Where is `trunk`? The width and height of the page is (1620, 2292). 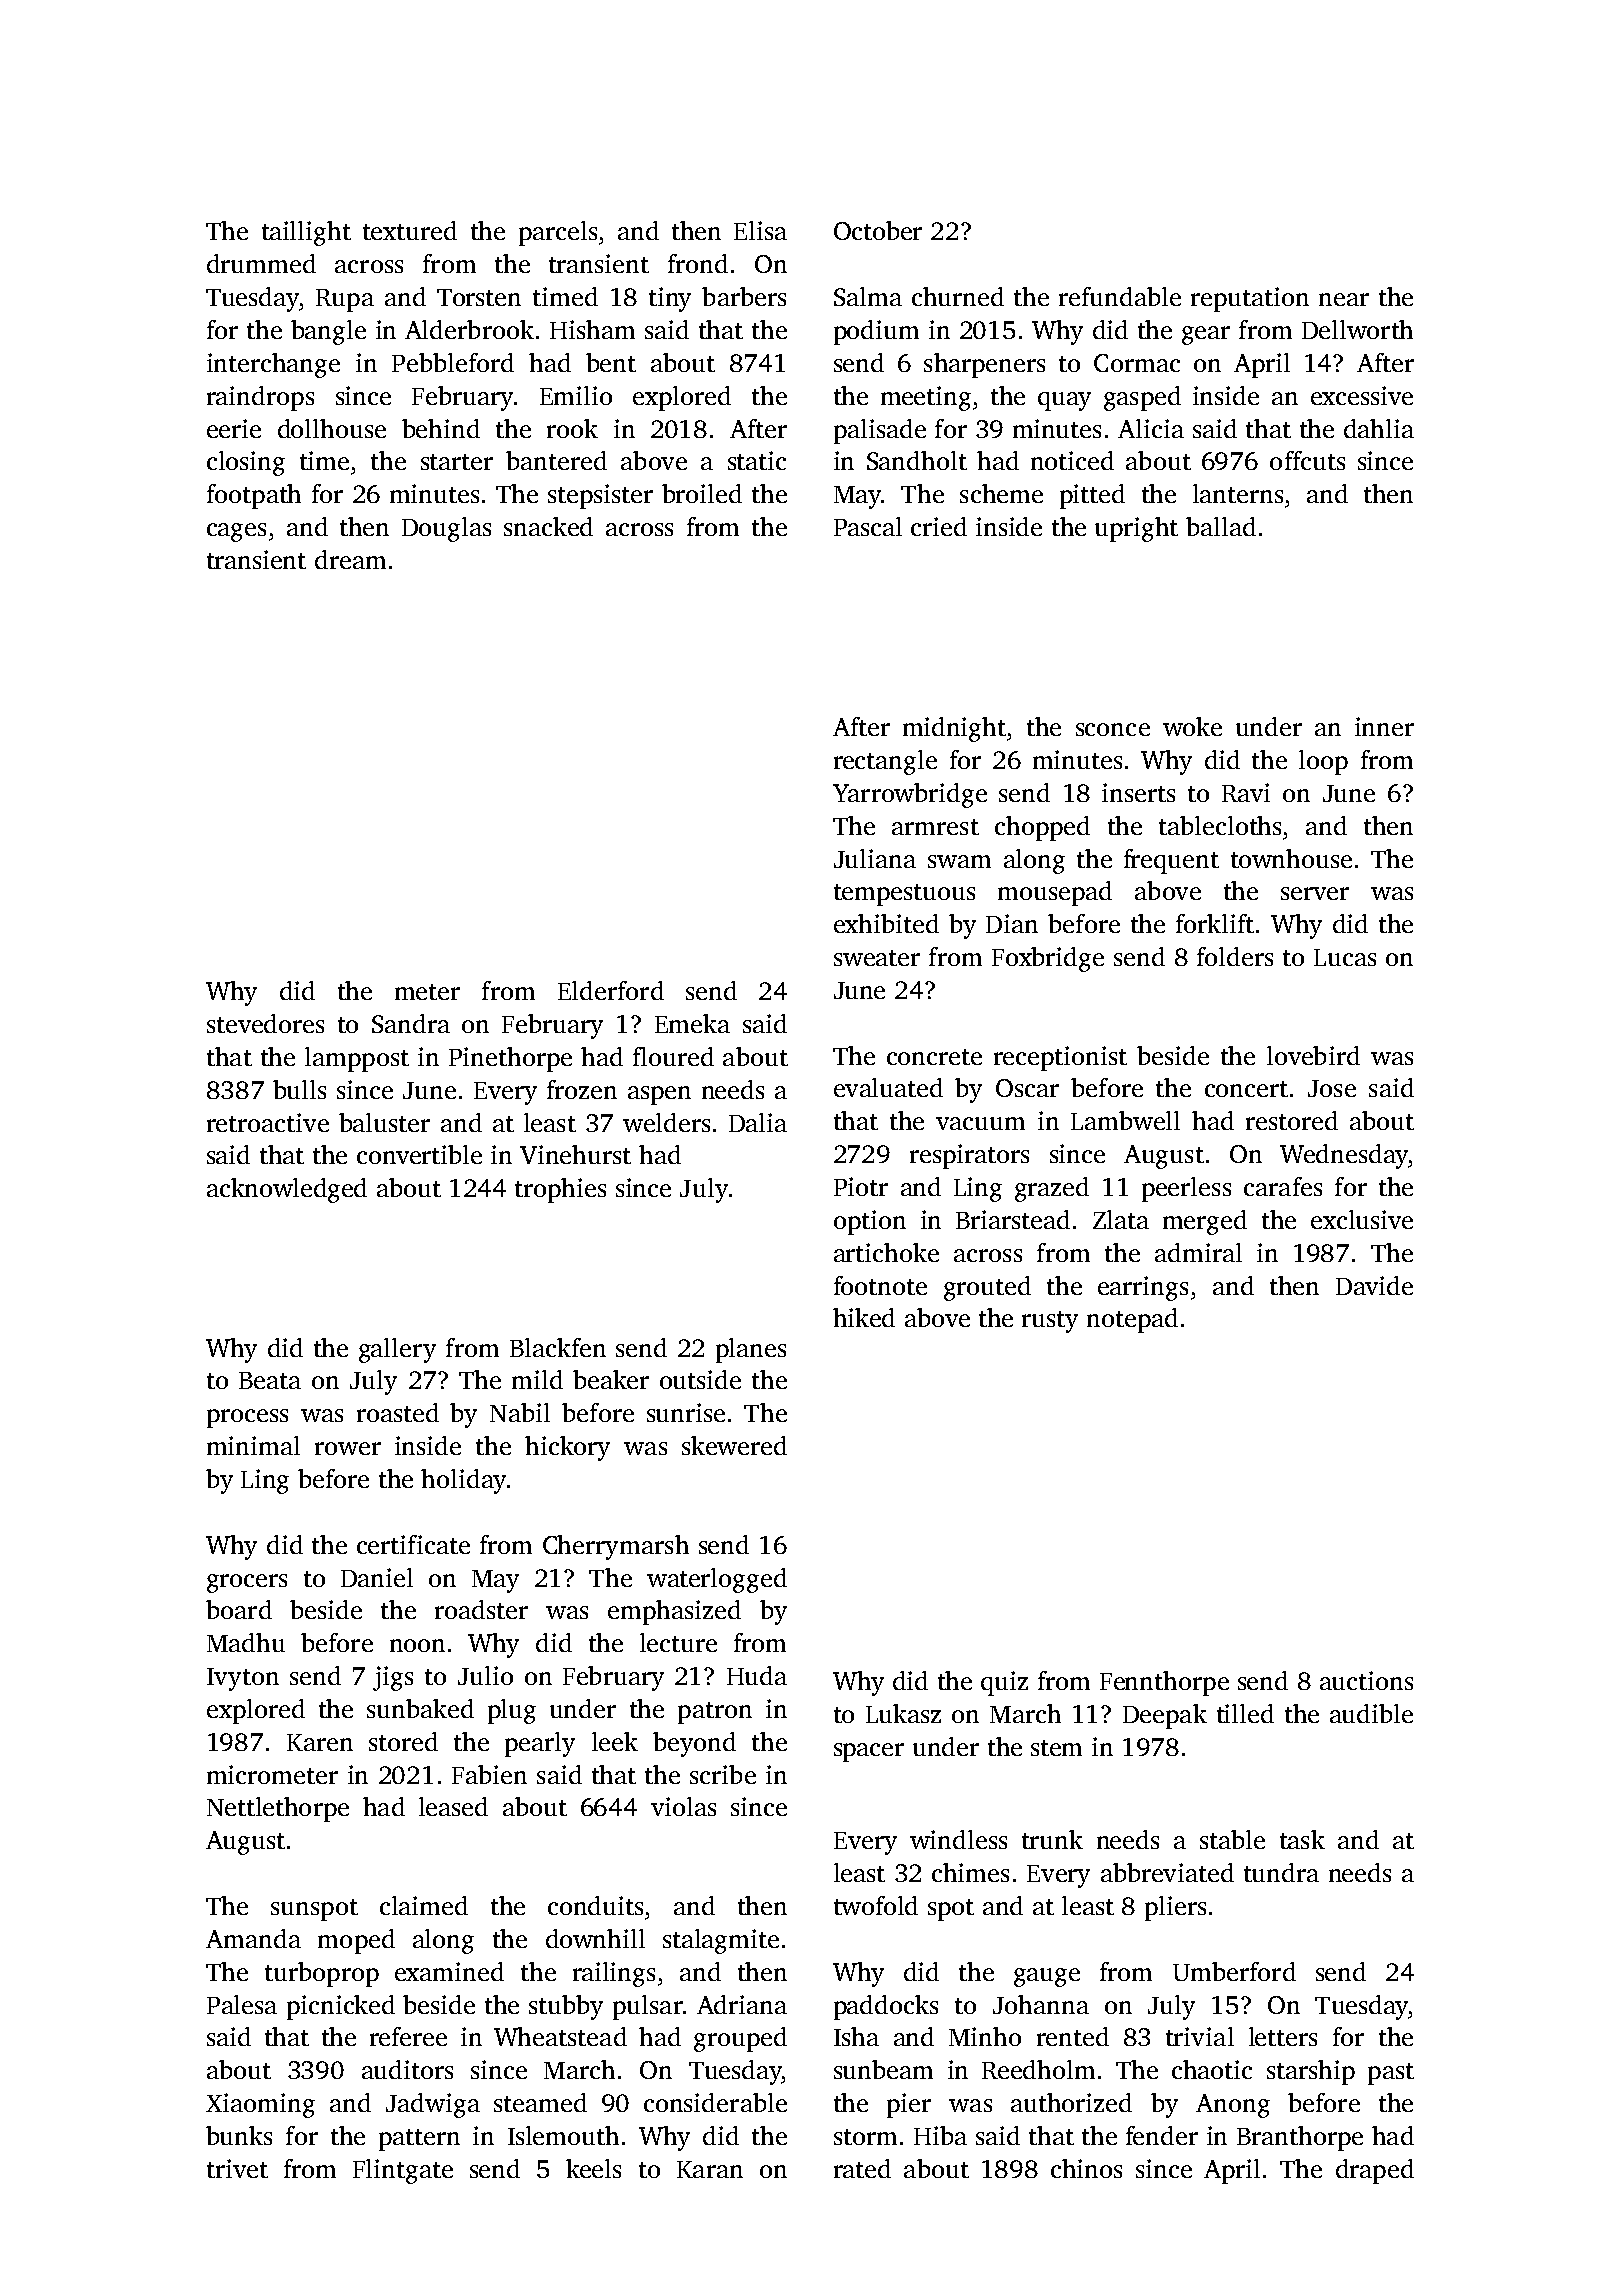 trunk is located at coordinates (1052, 1839).
